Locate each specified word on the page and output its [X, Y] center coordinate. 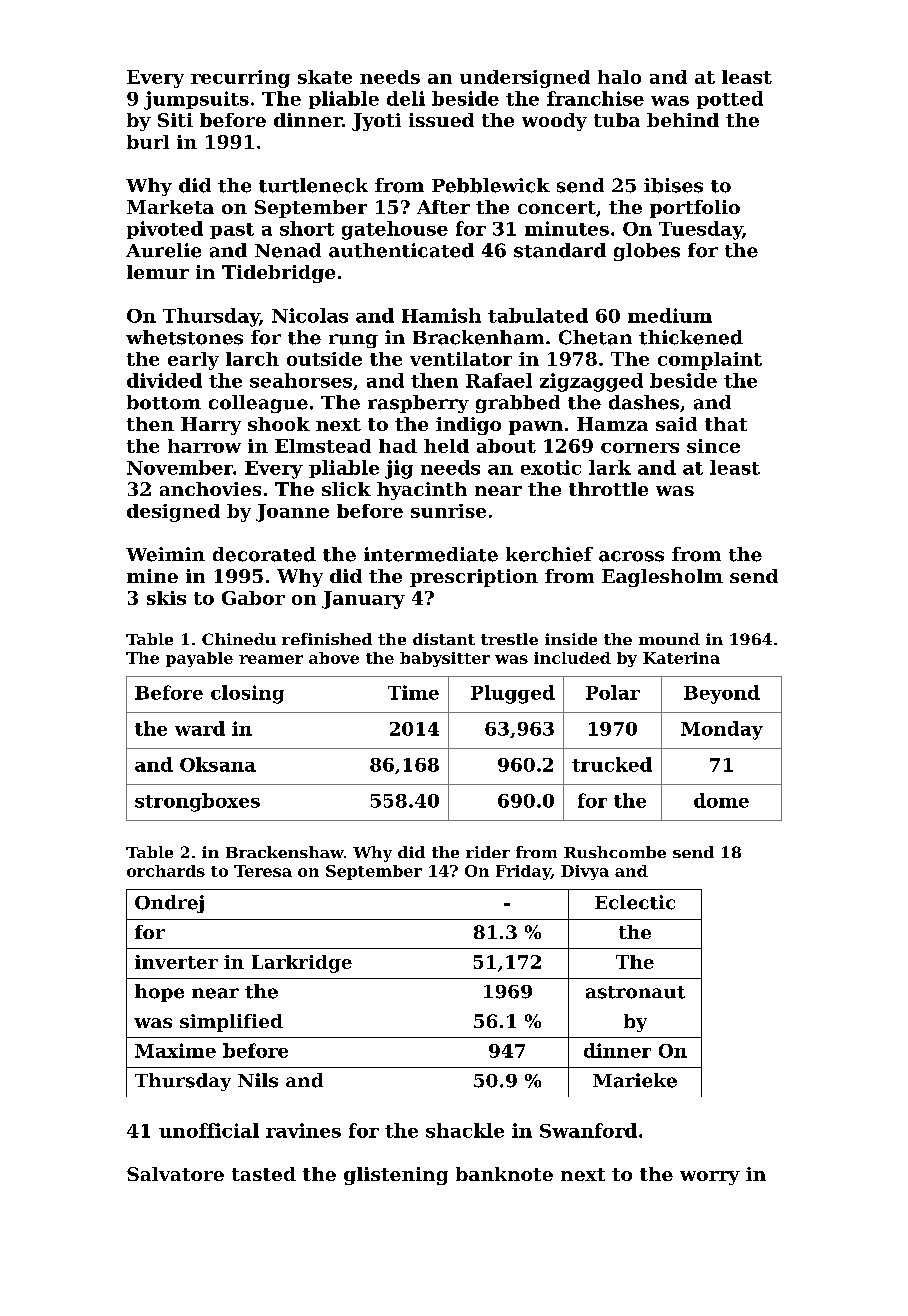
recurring [240, 79]
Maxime [175, 1050]
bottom [164, 402]
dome [721, 800]
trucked [612, 764]
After [443, 207]
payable [199, 659]
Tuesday [701, 230]
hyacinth [422, 491]
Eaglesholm [662, 578]
